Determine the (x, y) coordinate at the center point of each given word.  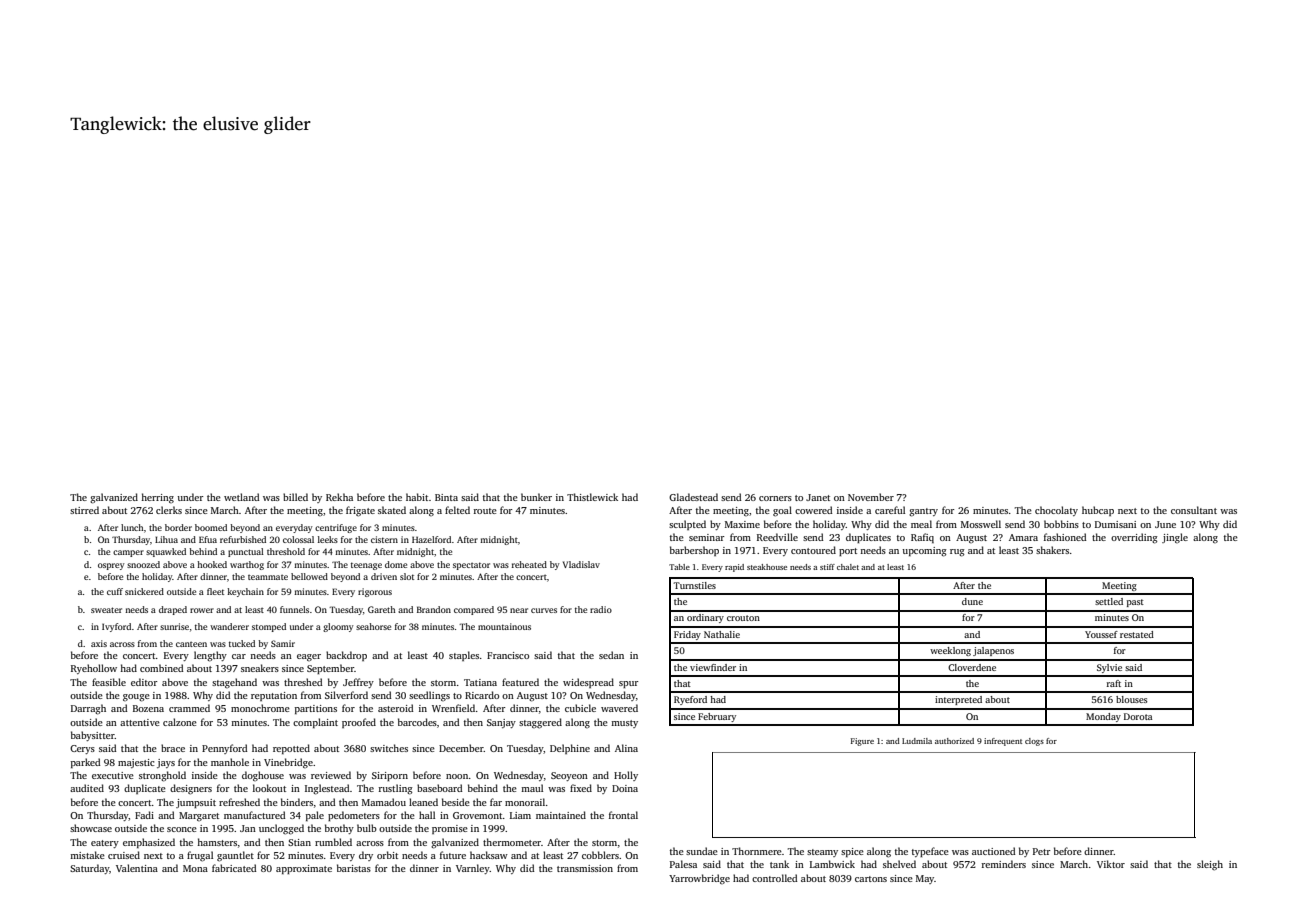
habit (417, 497)
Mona (195, 868)
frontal (623, 815)
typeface (930, 852)
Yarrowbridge (699, 879)
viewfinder (713, 667)
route (485, 511)
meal (921, 524)
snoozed (143, 564)
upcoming (924, 552)
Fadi (144, 815)
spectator (471, 566)
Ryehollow (94, 669)
